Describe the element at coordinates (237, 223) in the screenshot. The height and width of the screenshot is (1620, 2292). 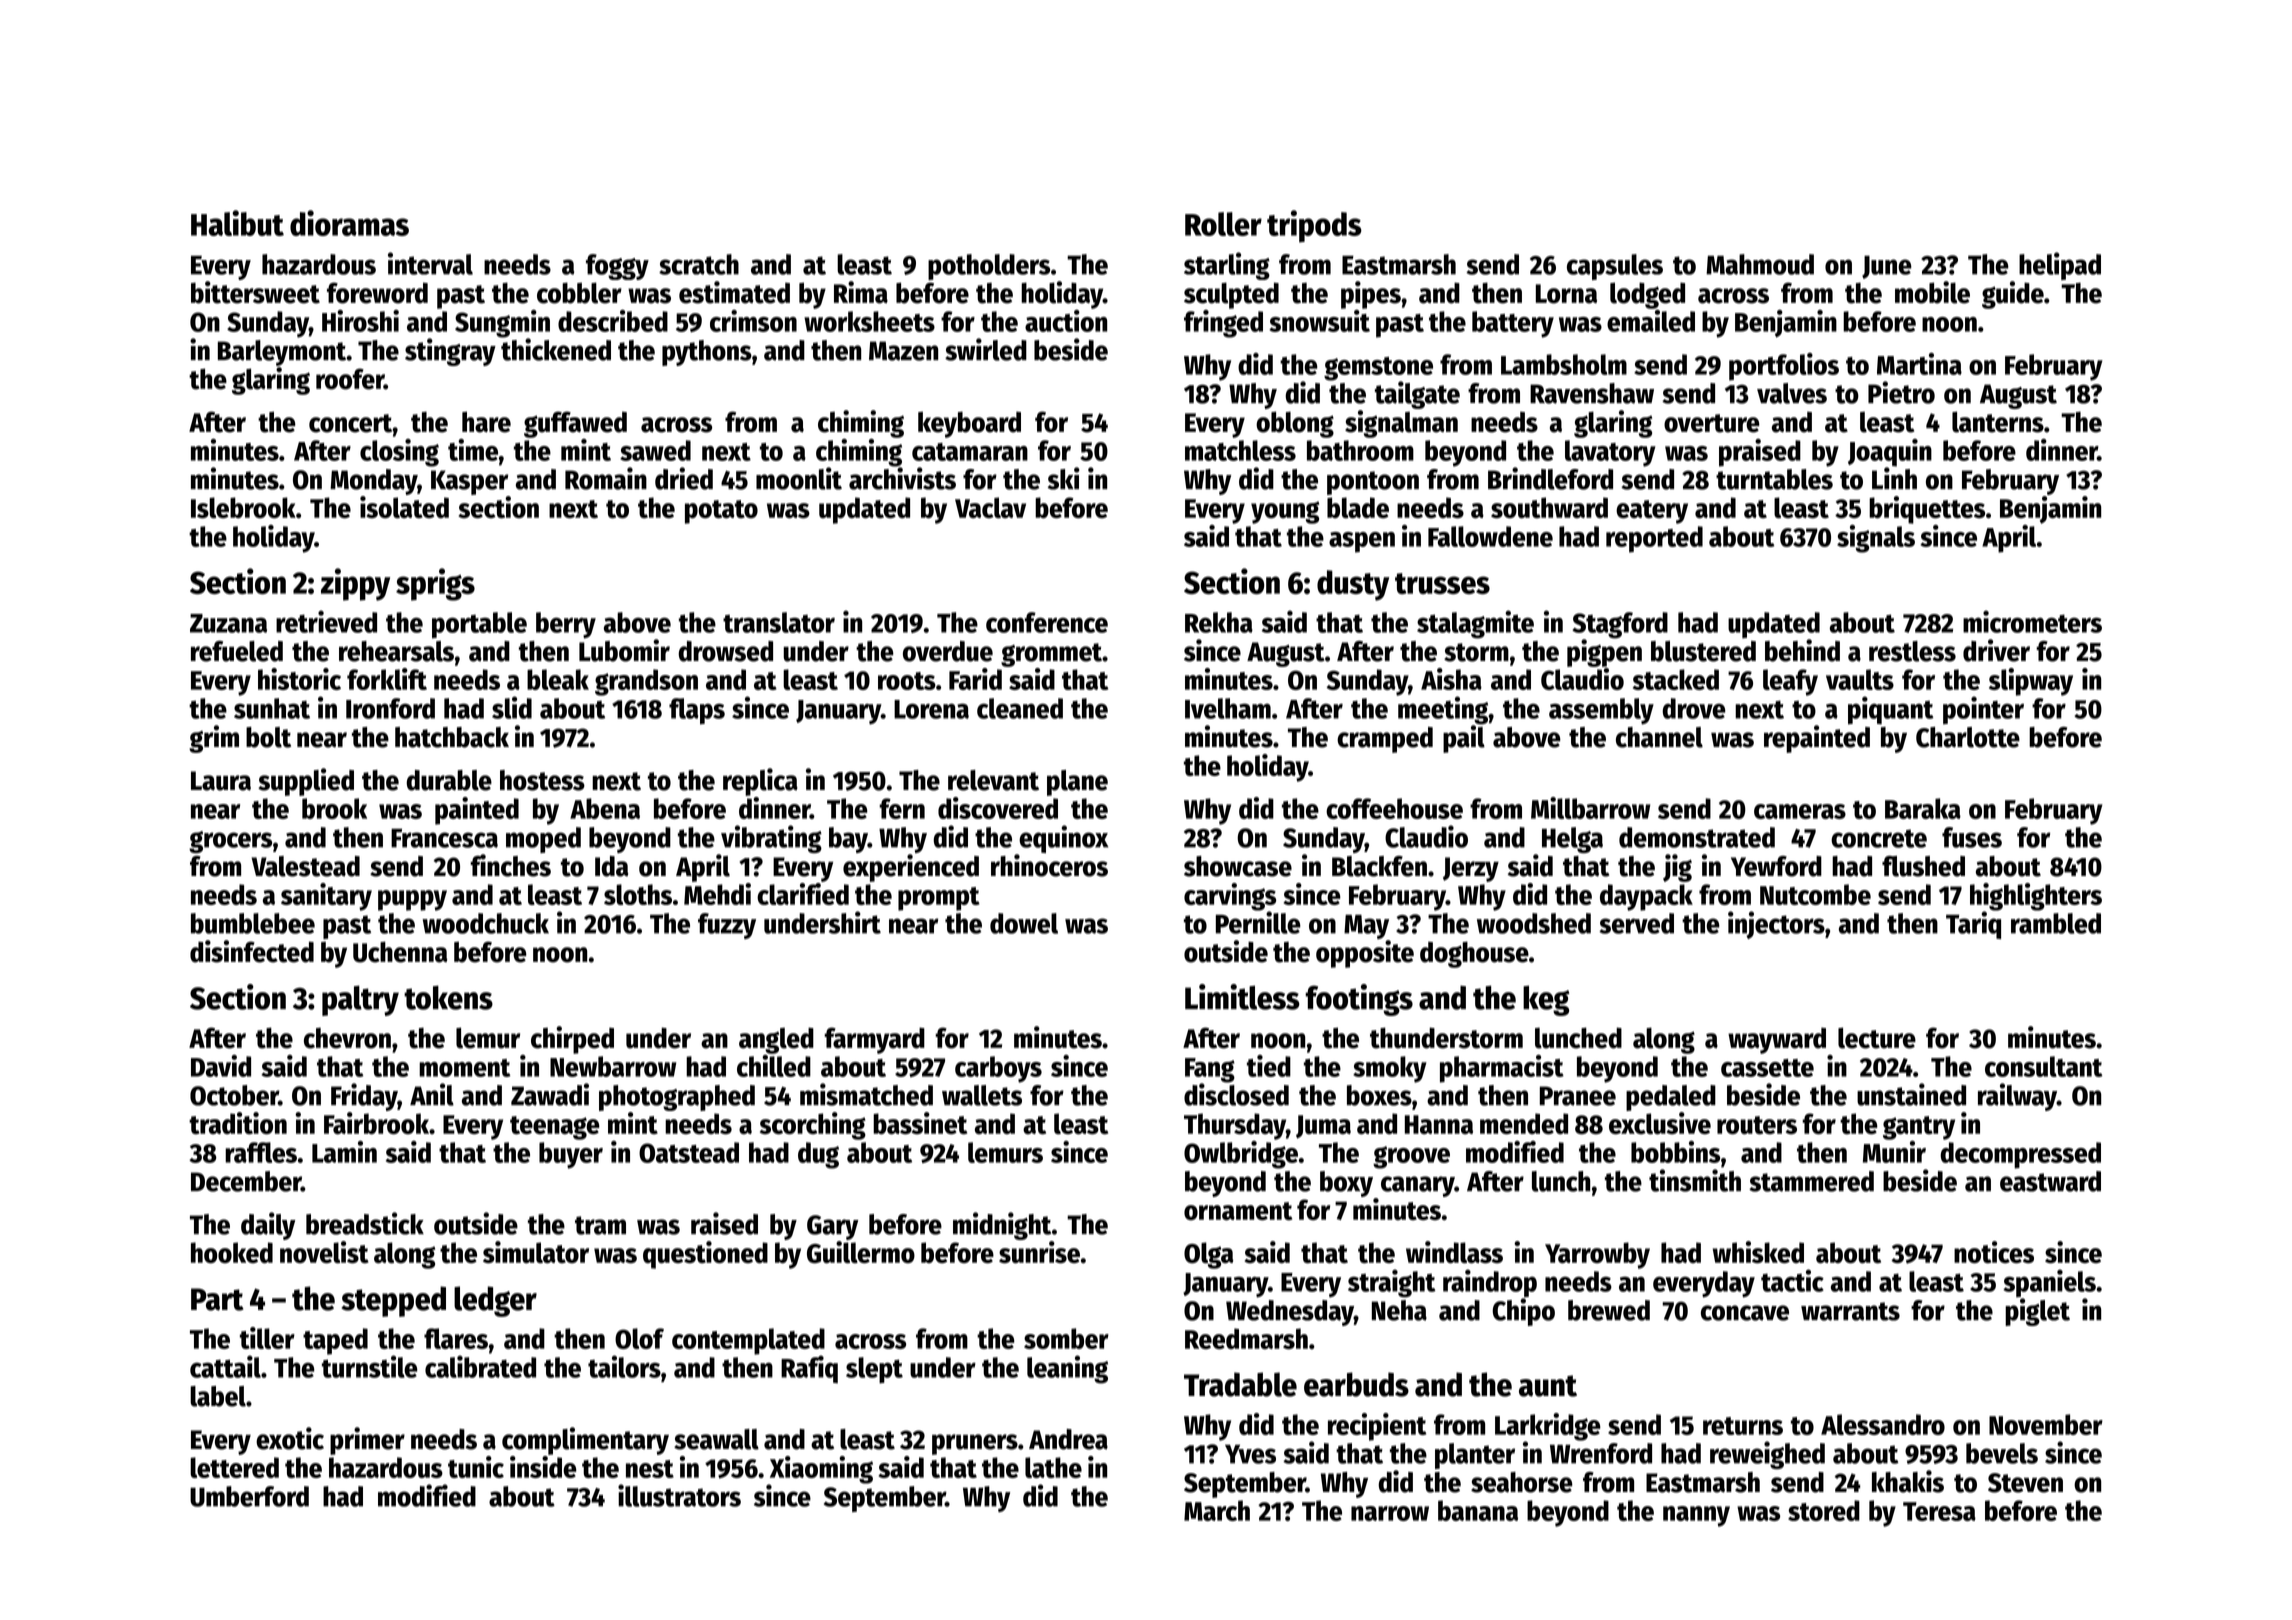
I see `Halibut` at that location.
